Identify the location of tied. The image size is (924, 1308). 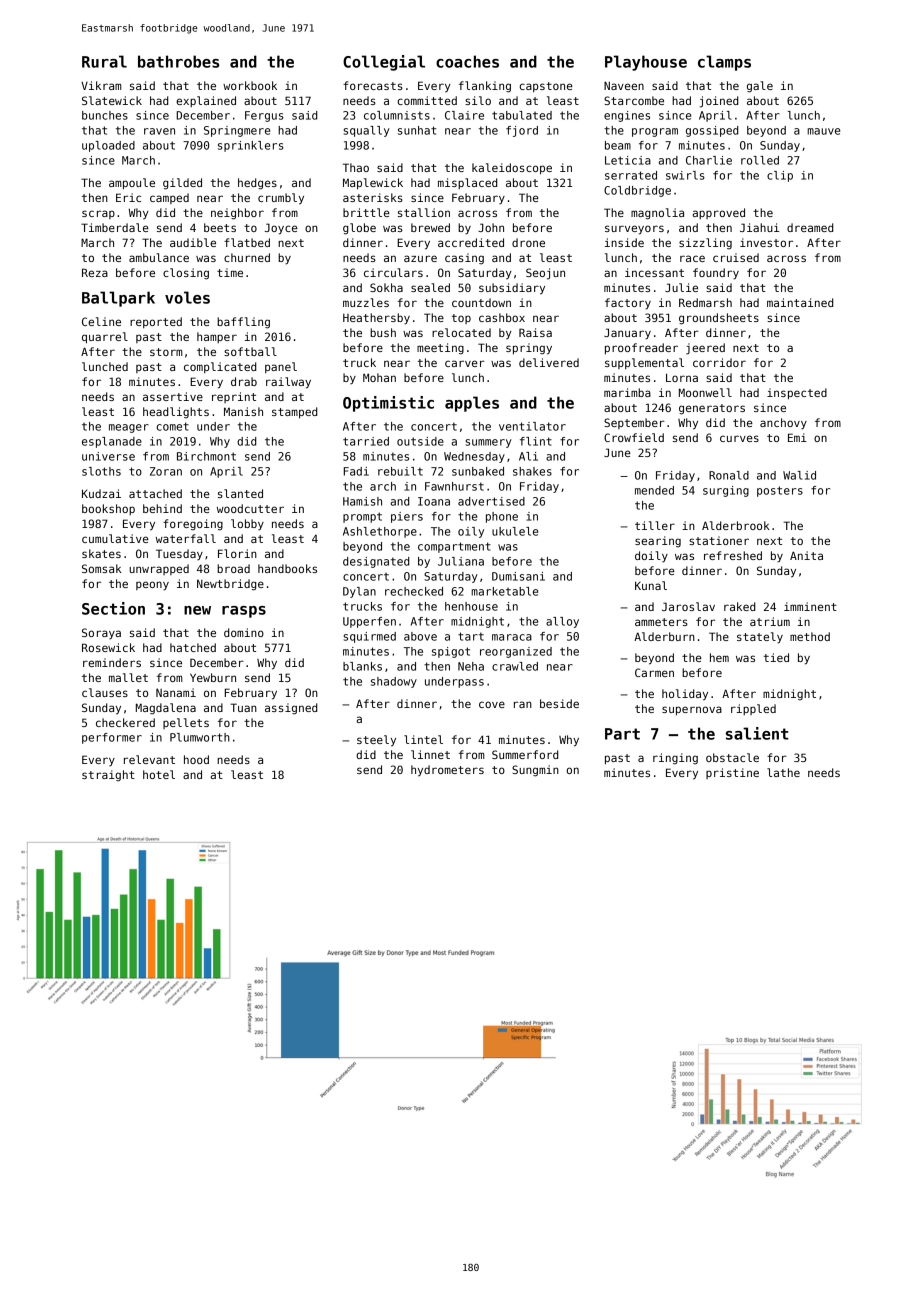
(776, 657).
